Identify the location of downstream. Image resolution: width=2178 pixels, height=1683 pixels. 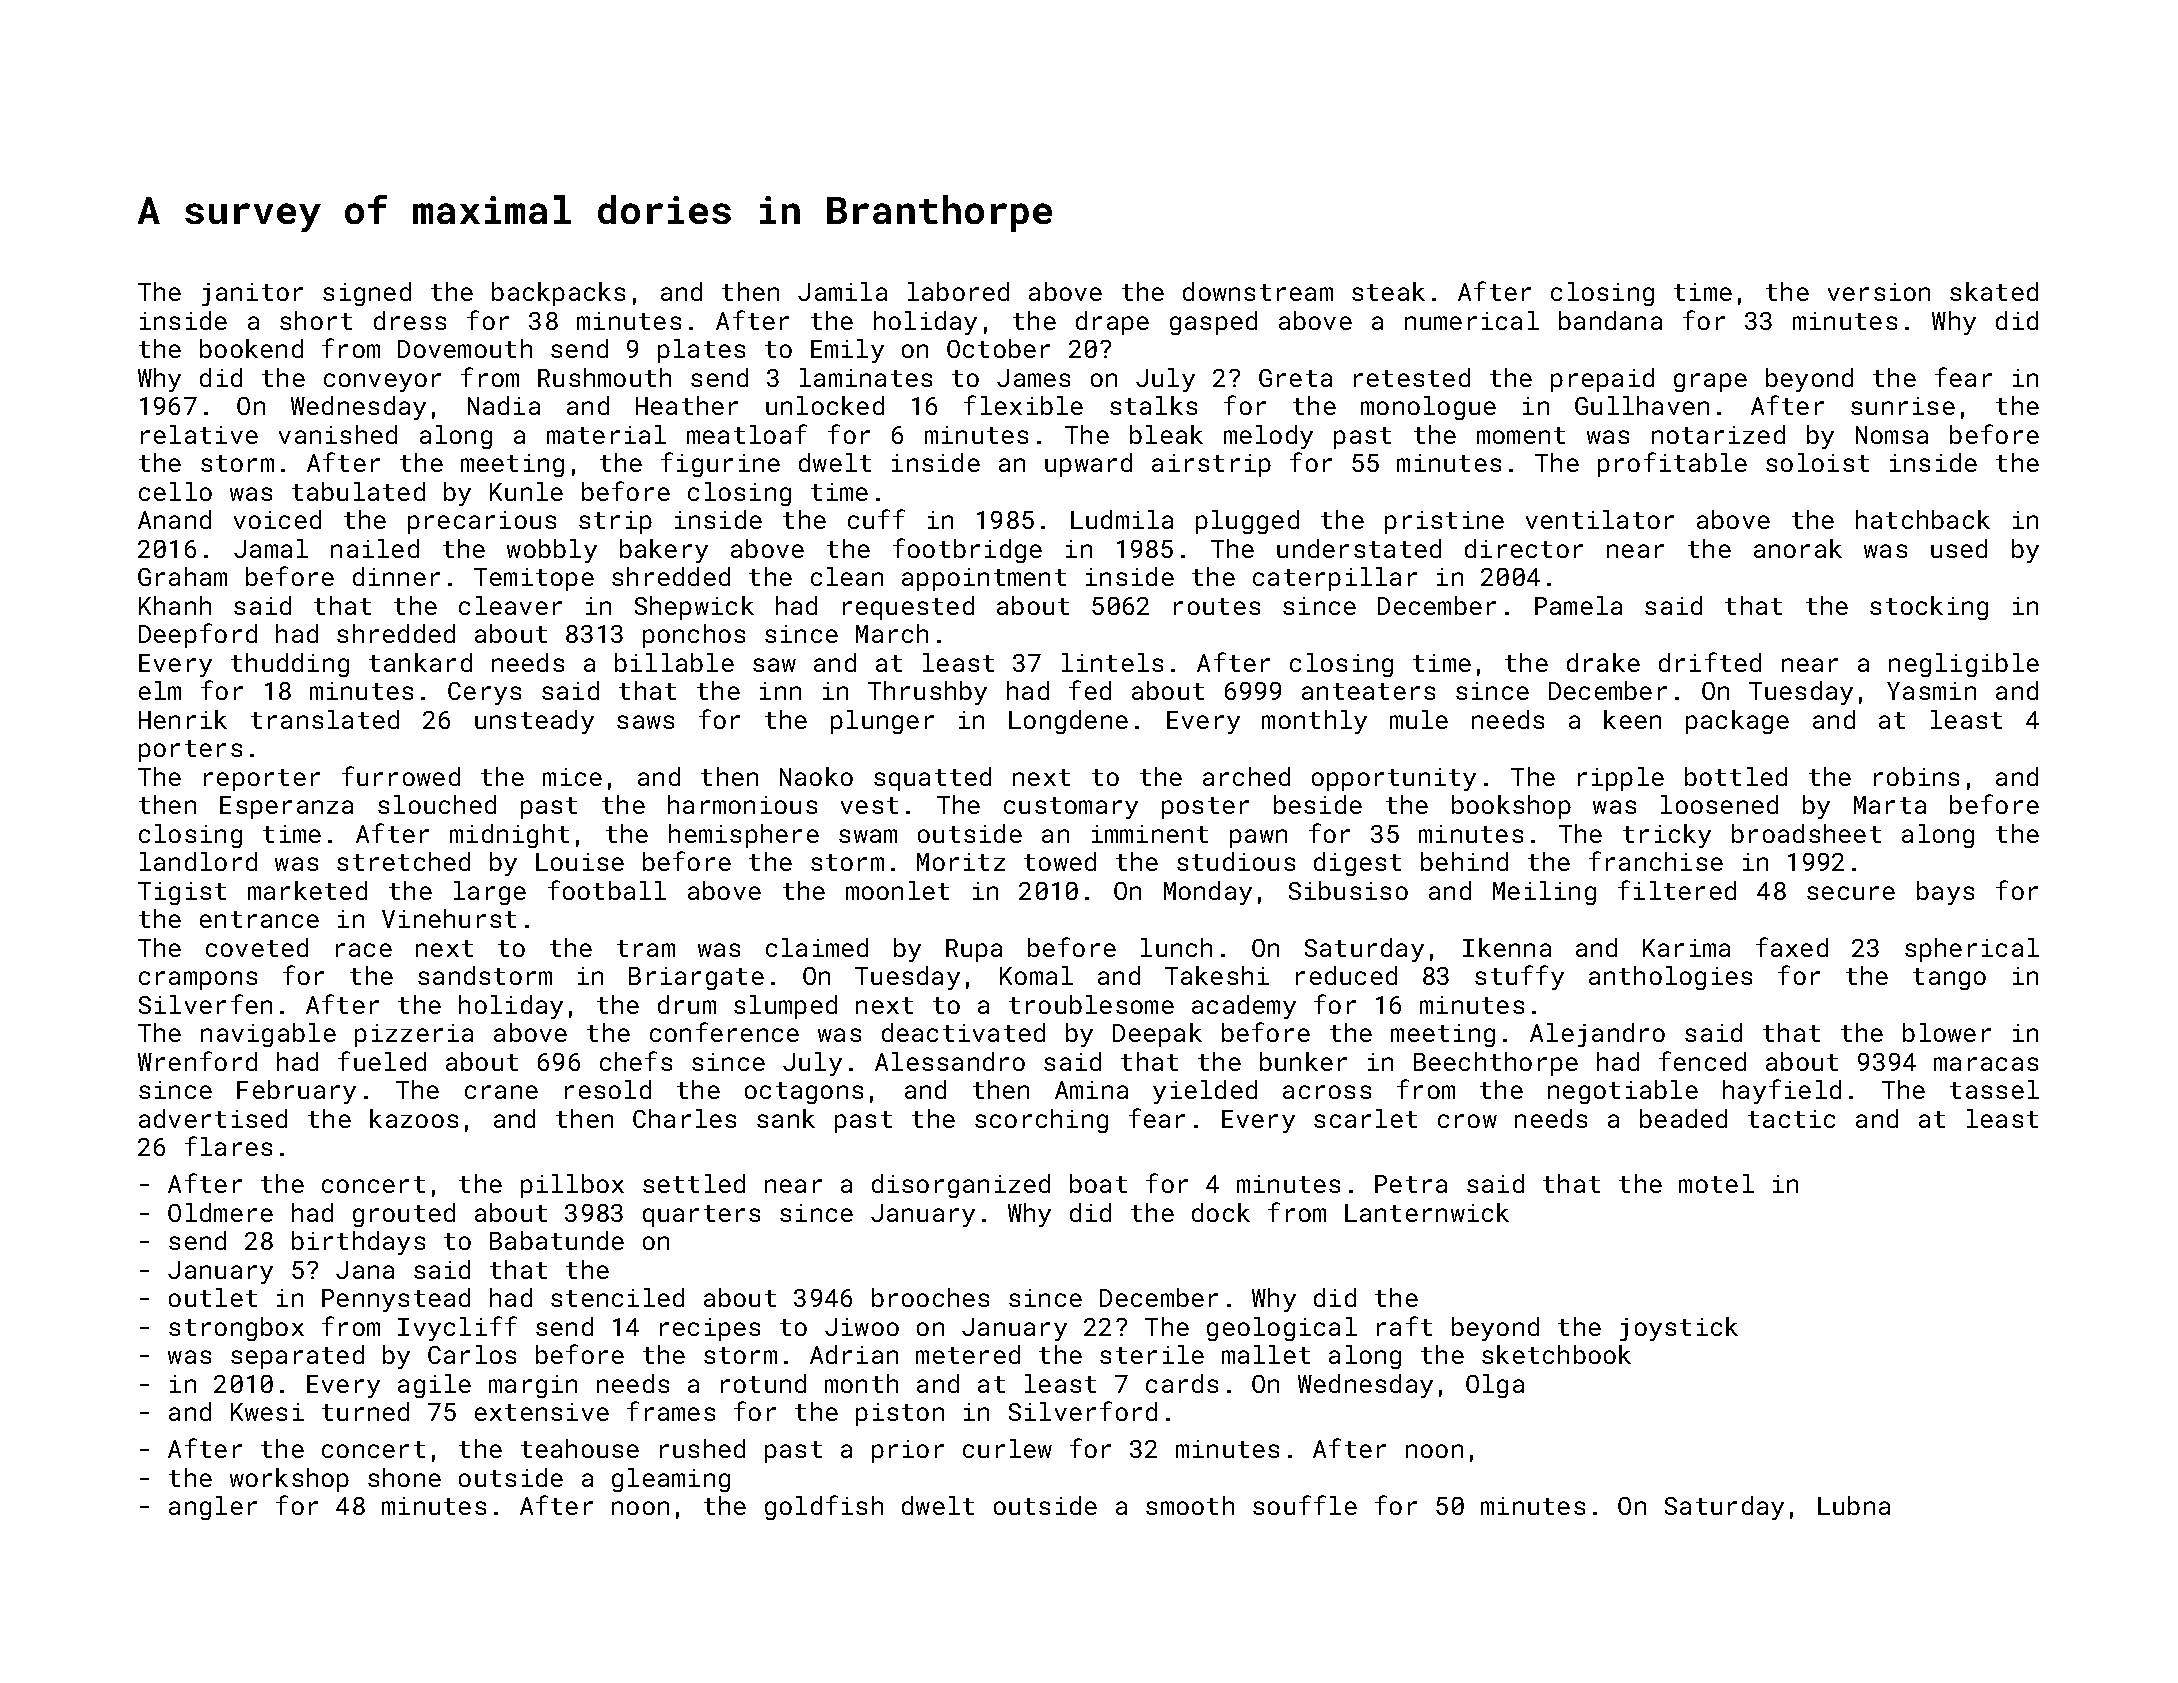
(1258, 291).
